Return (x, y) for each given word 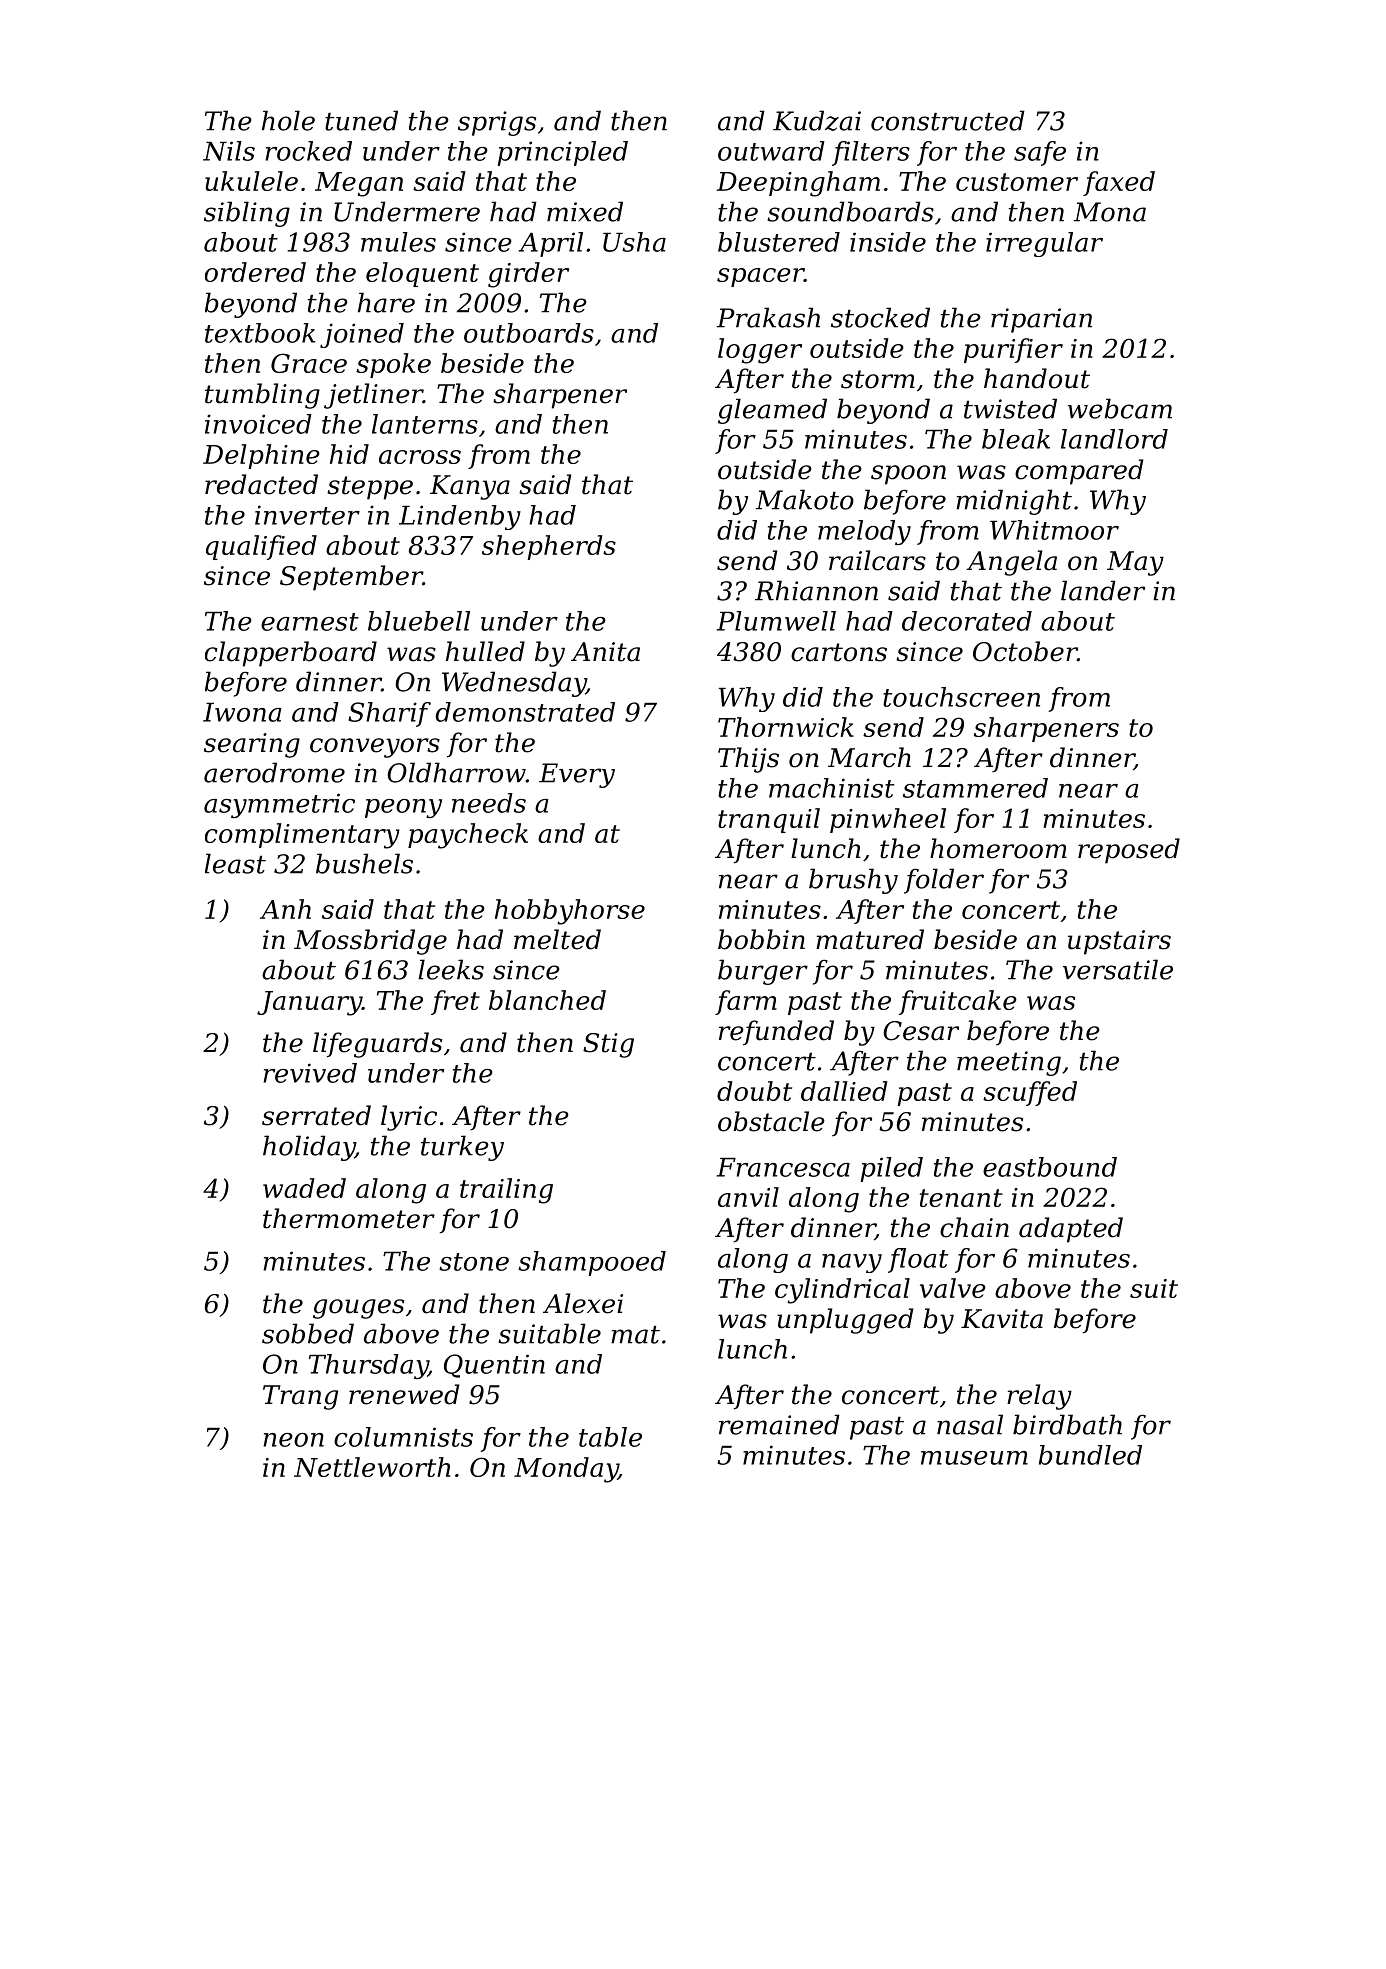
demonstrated (525, 712)
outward (771, 151)
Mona (1109, 212)
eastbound (1050, 1167)
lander (1103, 590)
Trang (300, 1397)
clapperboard (291, 654)
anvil (748, 1197)
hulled (485, 651)
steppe (370, 488)
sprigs (497, 123)
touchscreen (961, 697)
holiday (309, 1148)
